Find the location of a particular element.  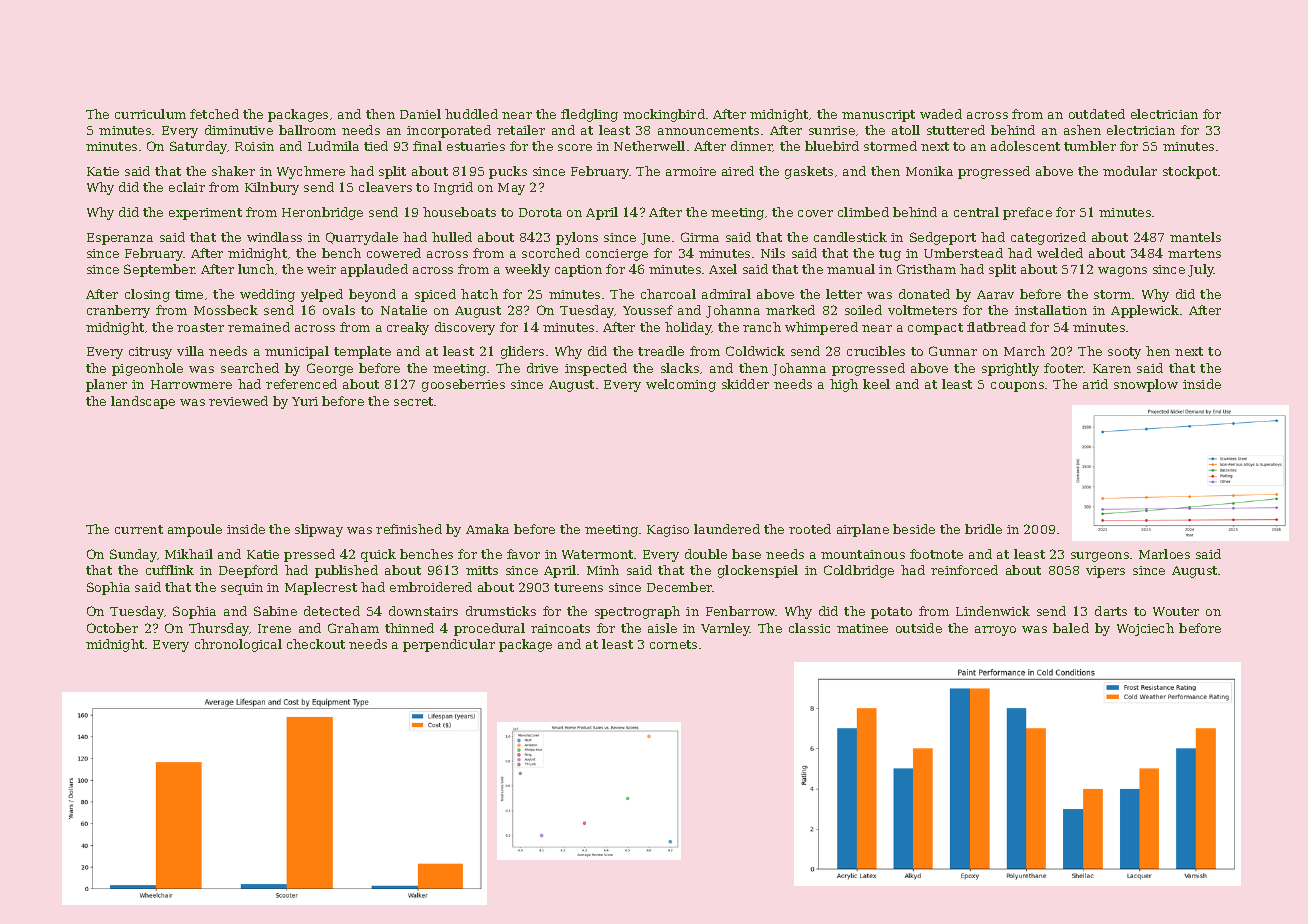

wedding is located at coordinates (267, 295).
